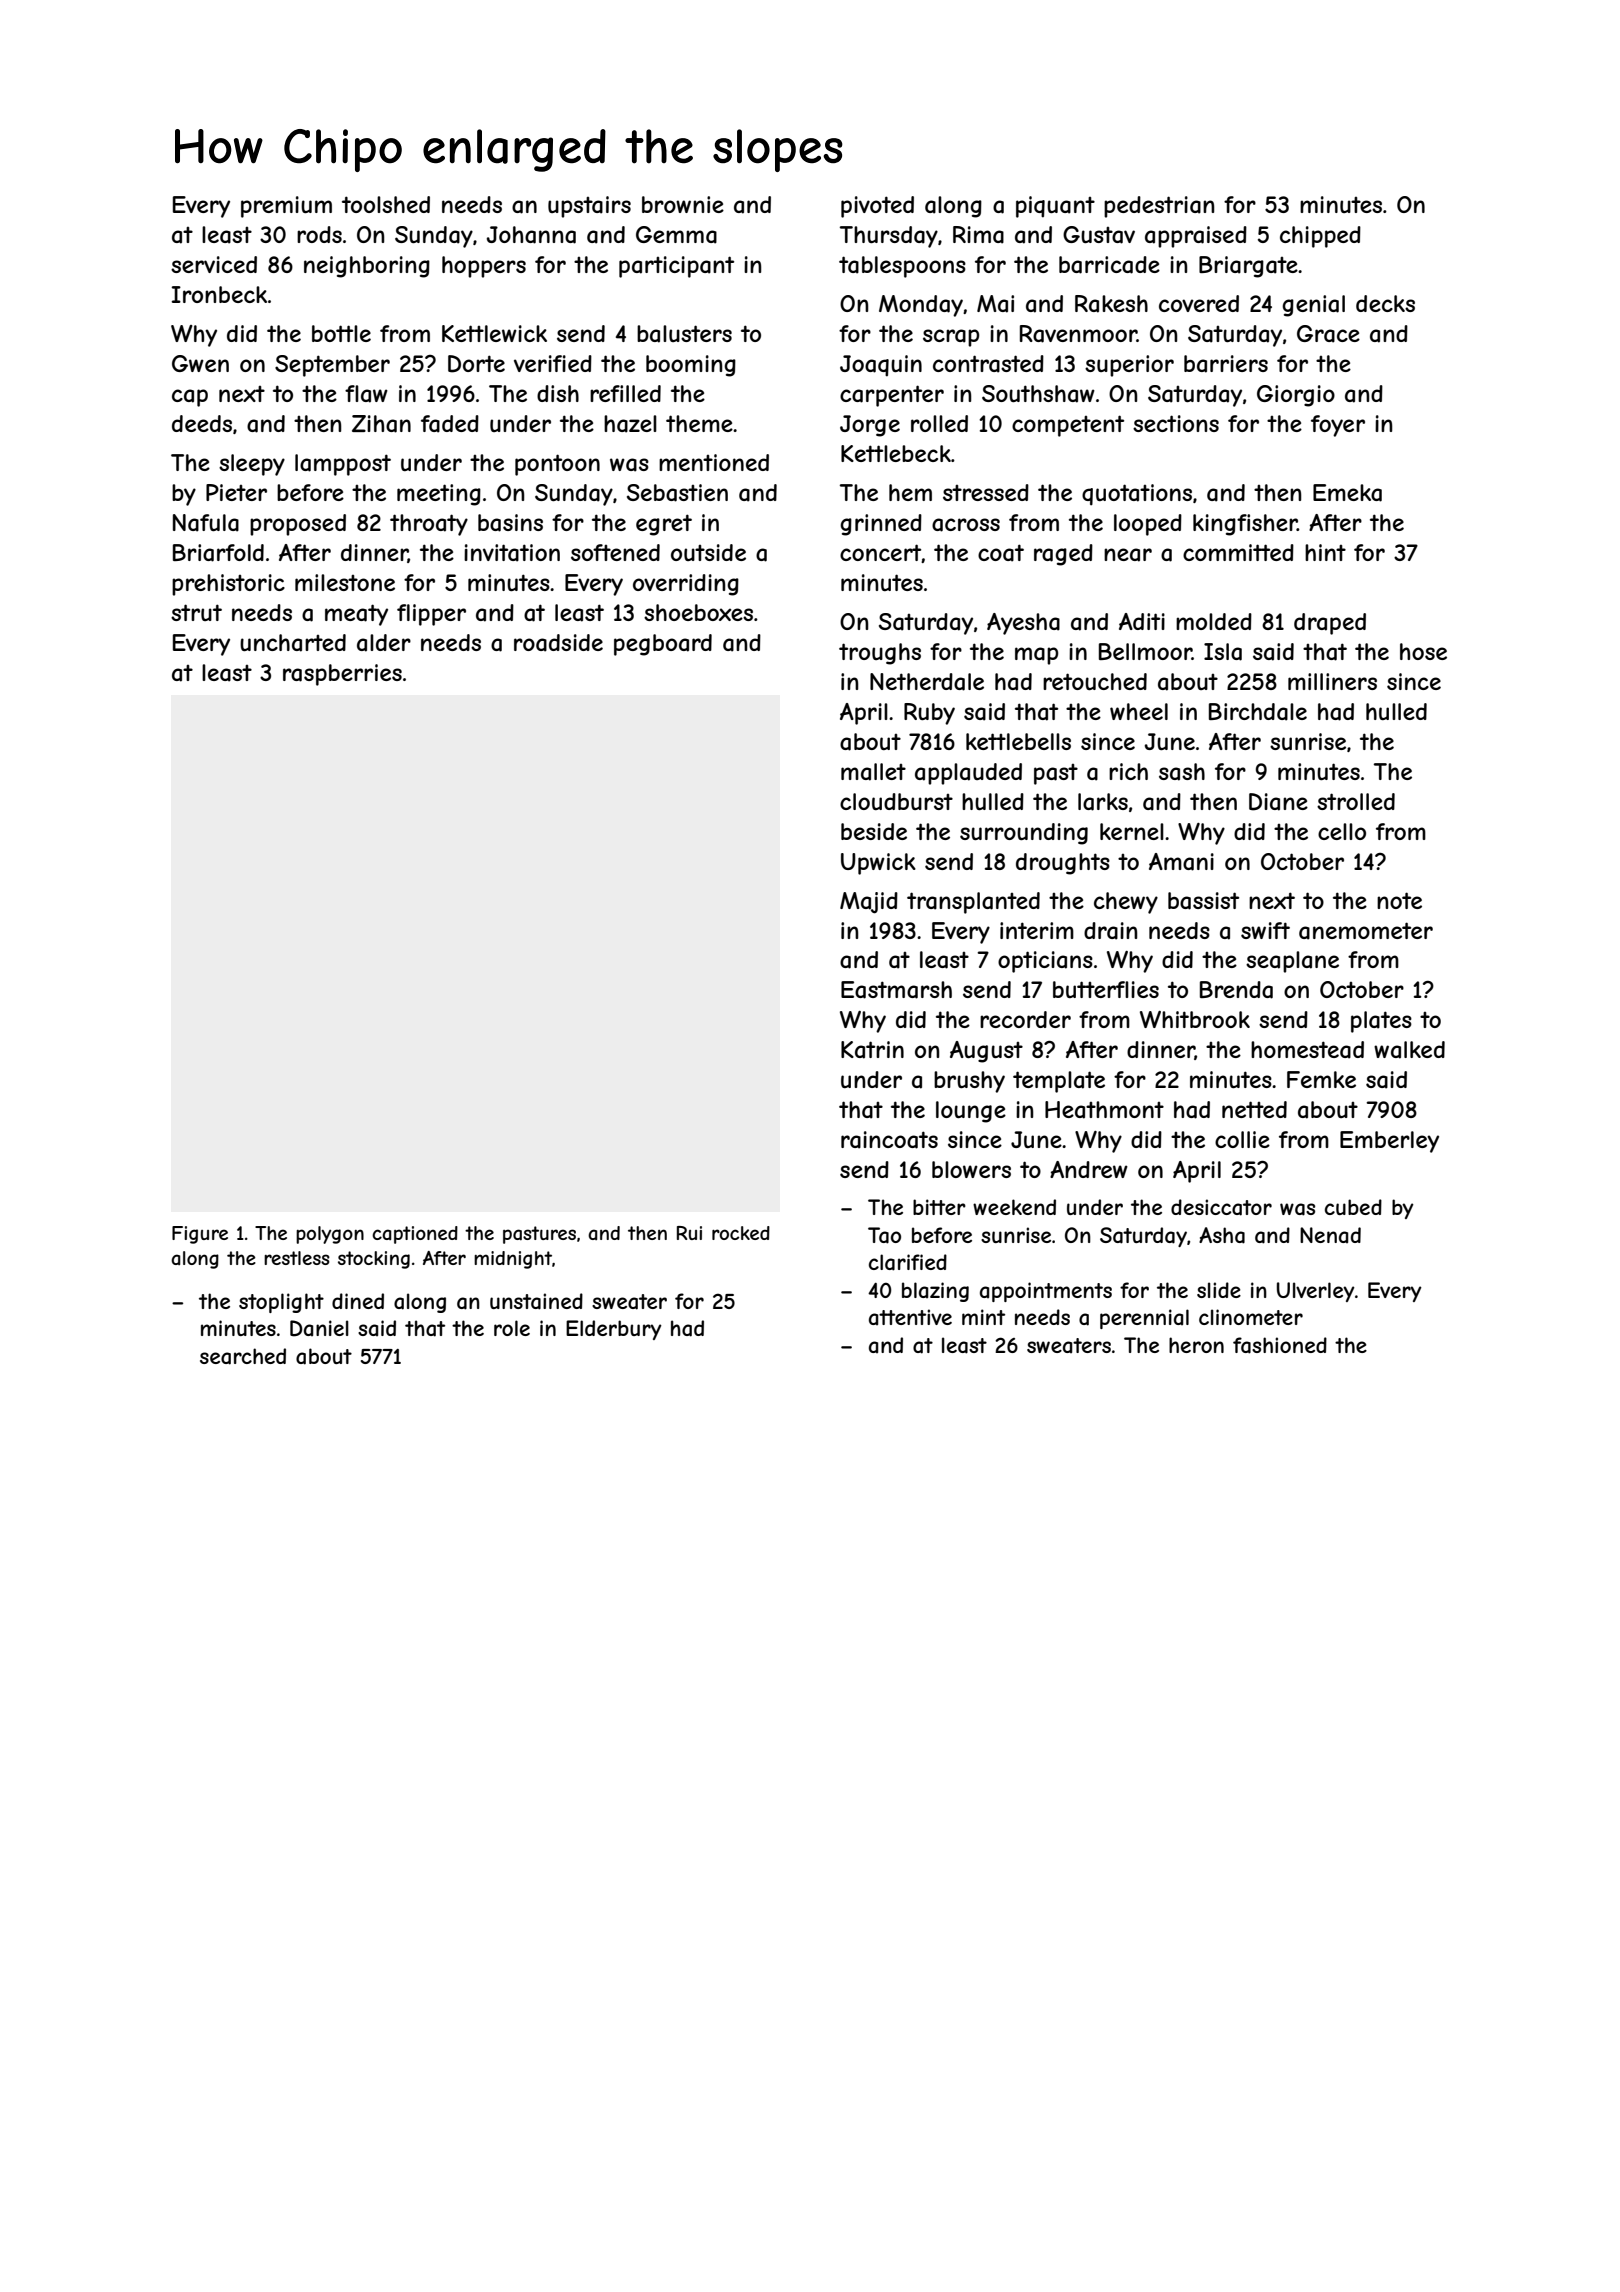 This screenshot has width=1620, height=2292. I want to click on pivoted, so click(877, 207).
